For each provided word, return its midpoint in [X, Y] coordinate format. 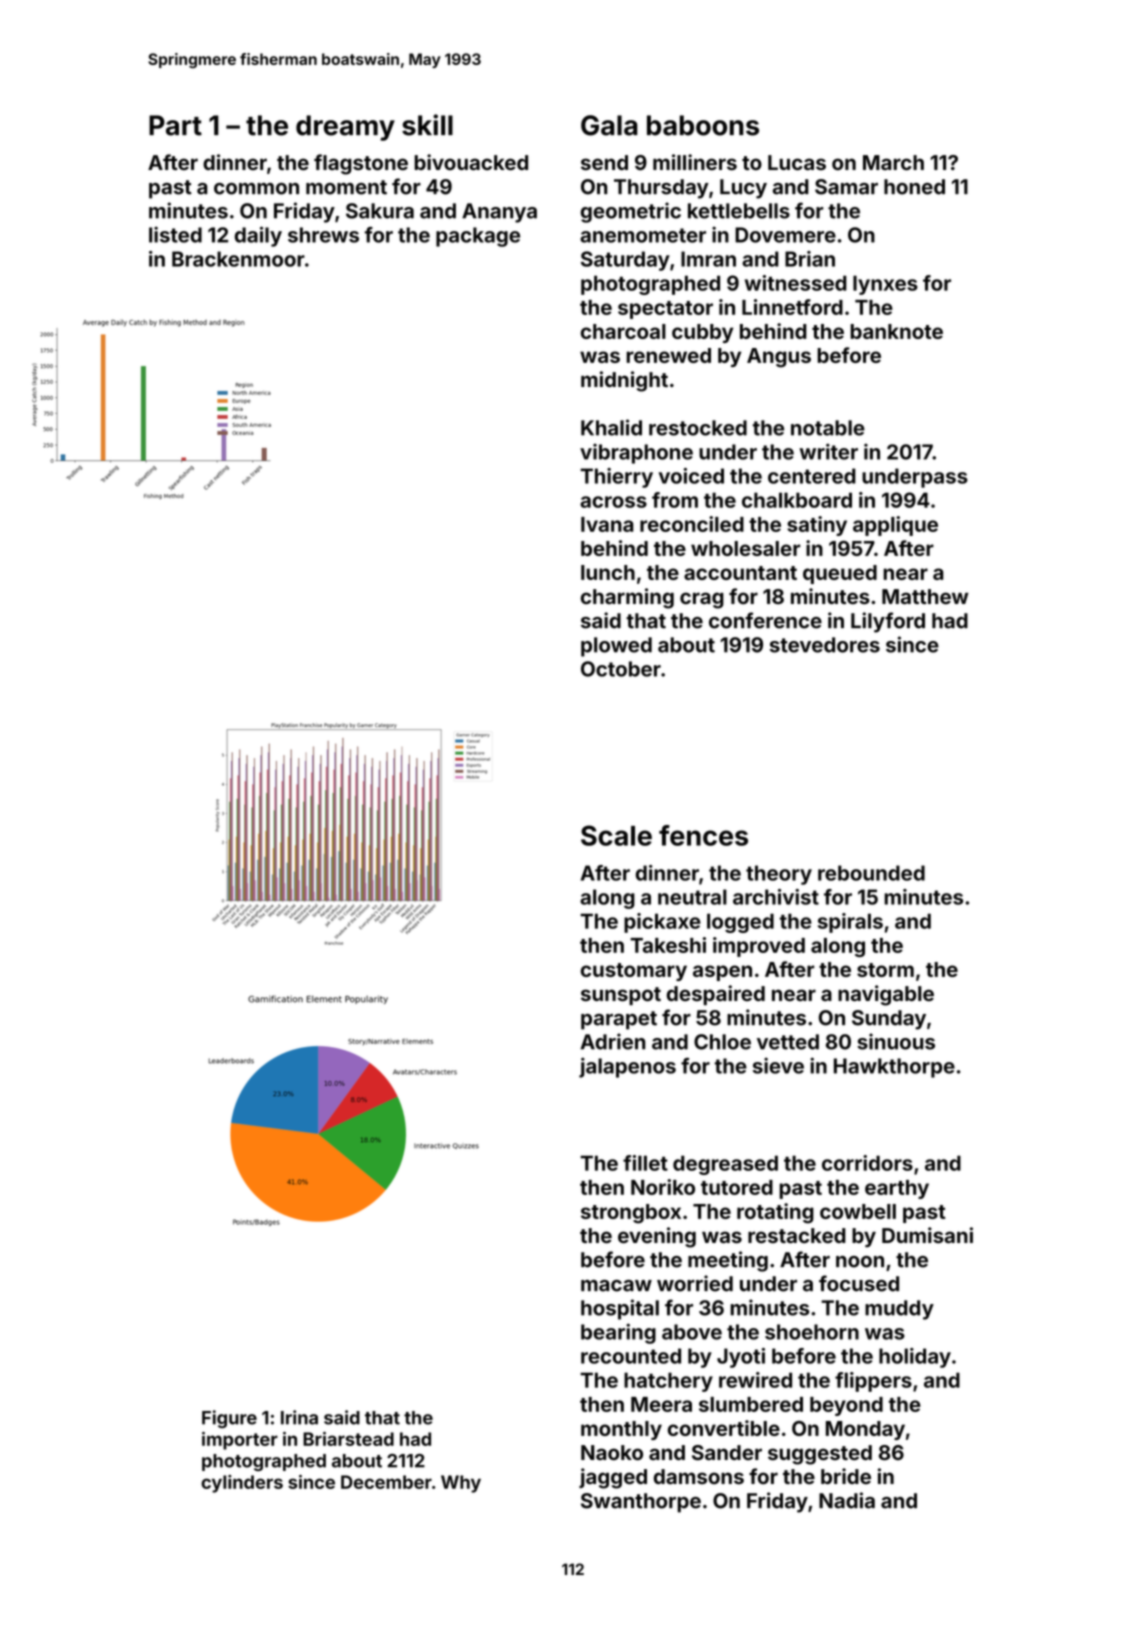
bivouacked [471, 162]
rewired [755, 1380]
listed [175, 234]
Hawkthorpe [894, 1068]
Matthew [925, 596]
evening [657, 1237]
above [692, 1332]
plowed [616, 647]
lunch [608, 572]
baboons [703, 125]
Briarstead [348, 1439]
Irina [299, 1417]
